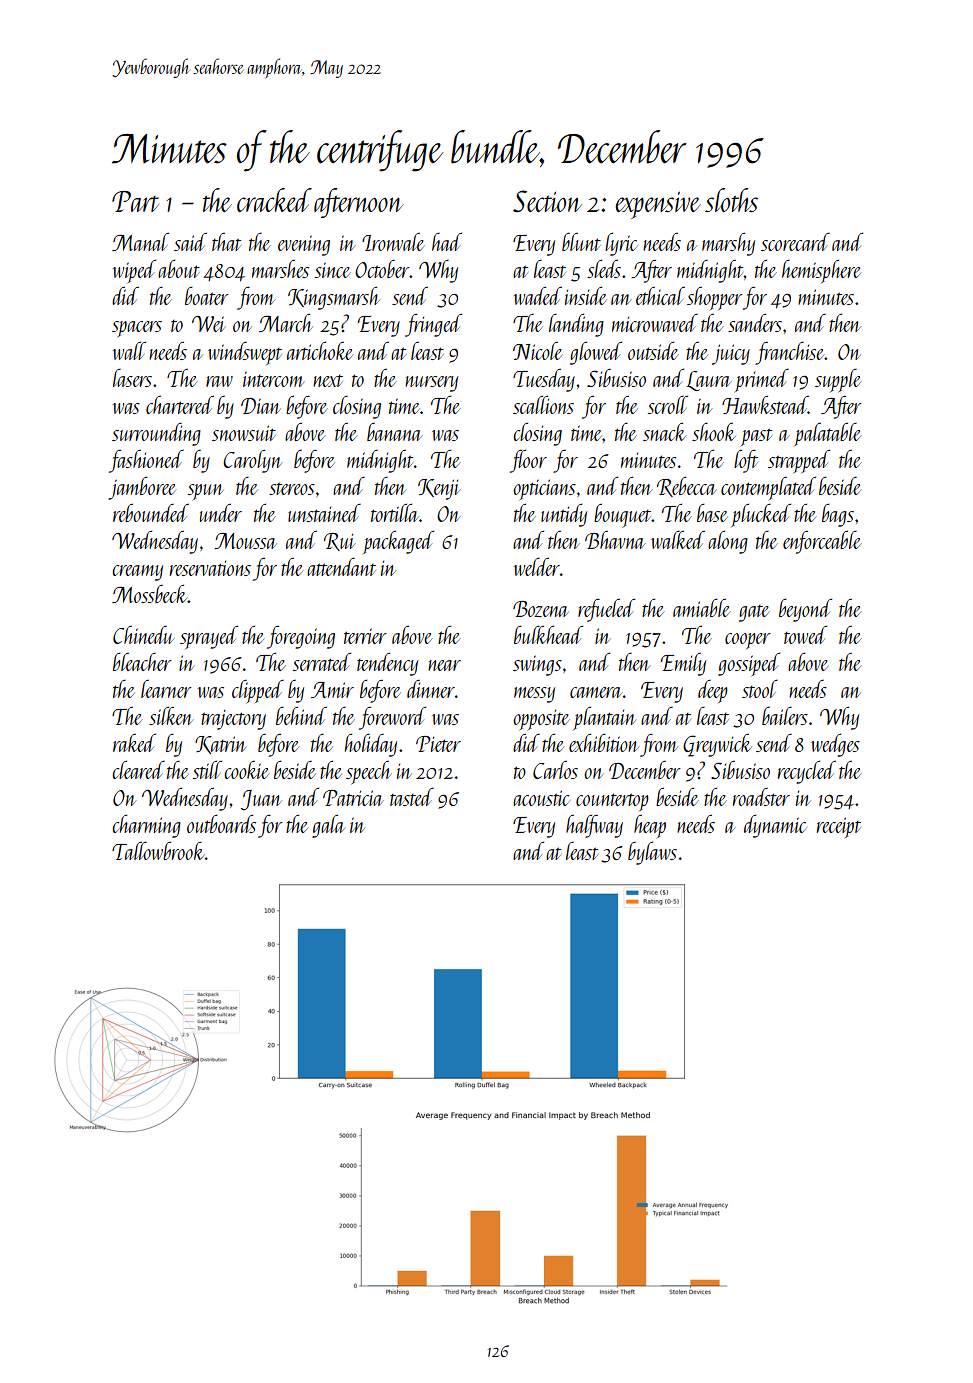 Image resolution: width=973 pixels, height=1383 pixels. What do you see at coordinates (805, 610) in the screenshot?
I see `beyond` at bounding box center [805, 610].
